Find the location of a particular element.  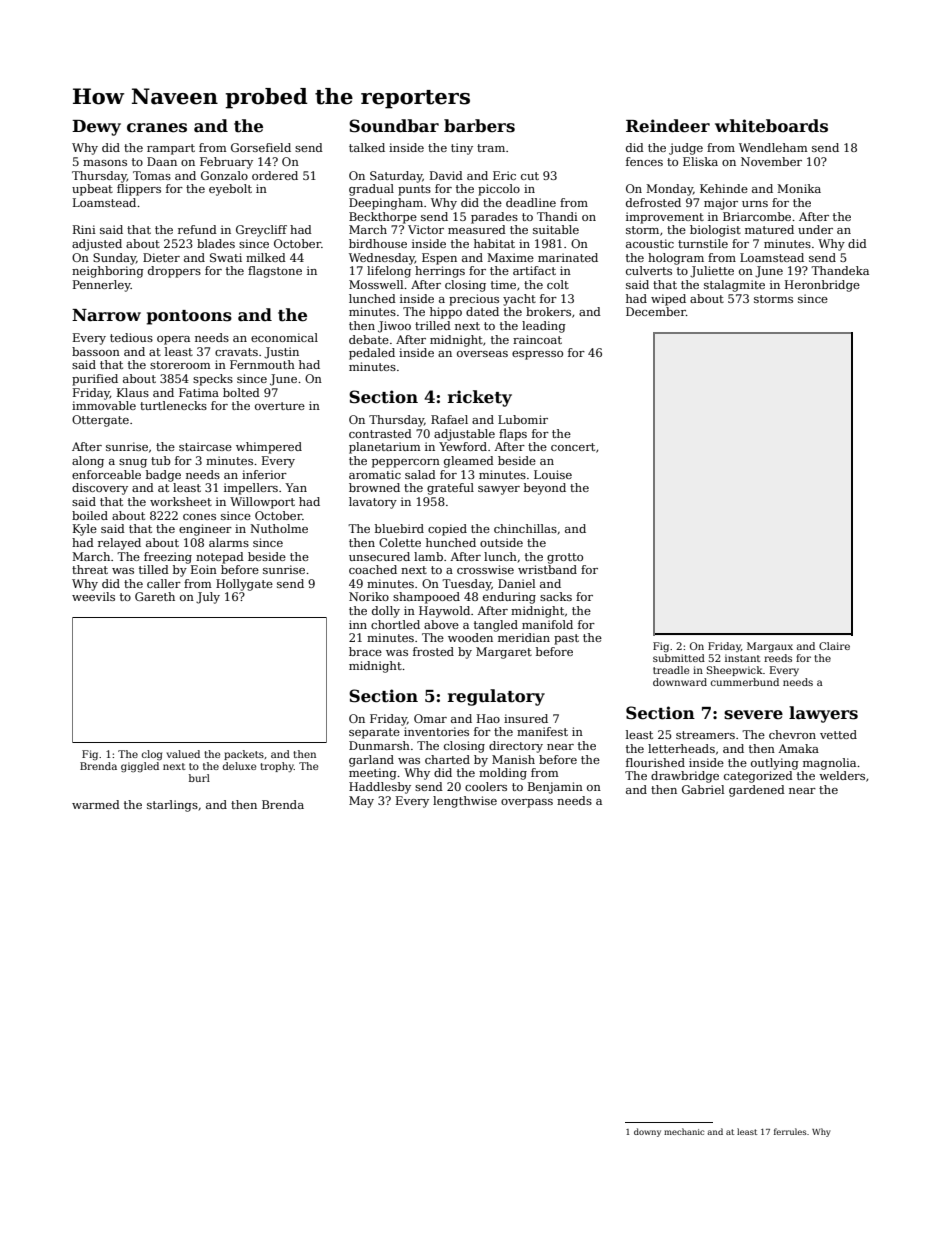

December is located at coordinates (656, 311).
